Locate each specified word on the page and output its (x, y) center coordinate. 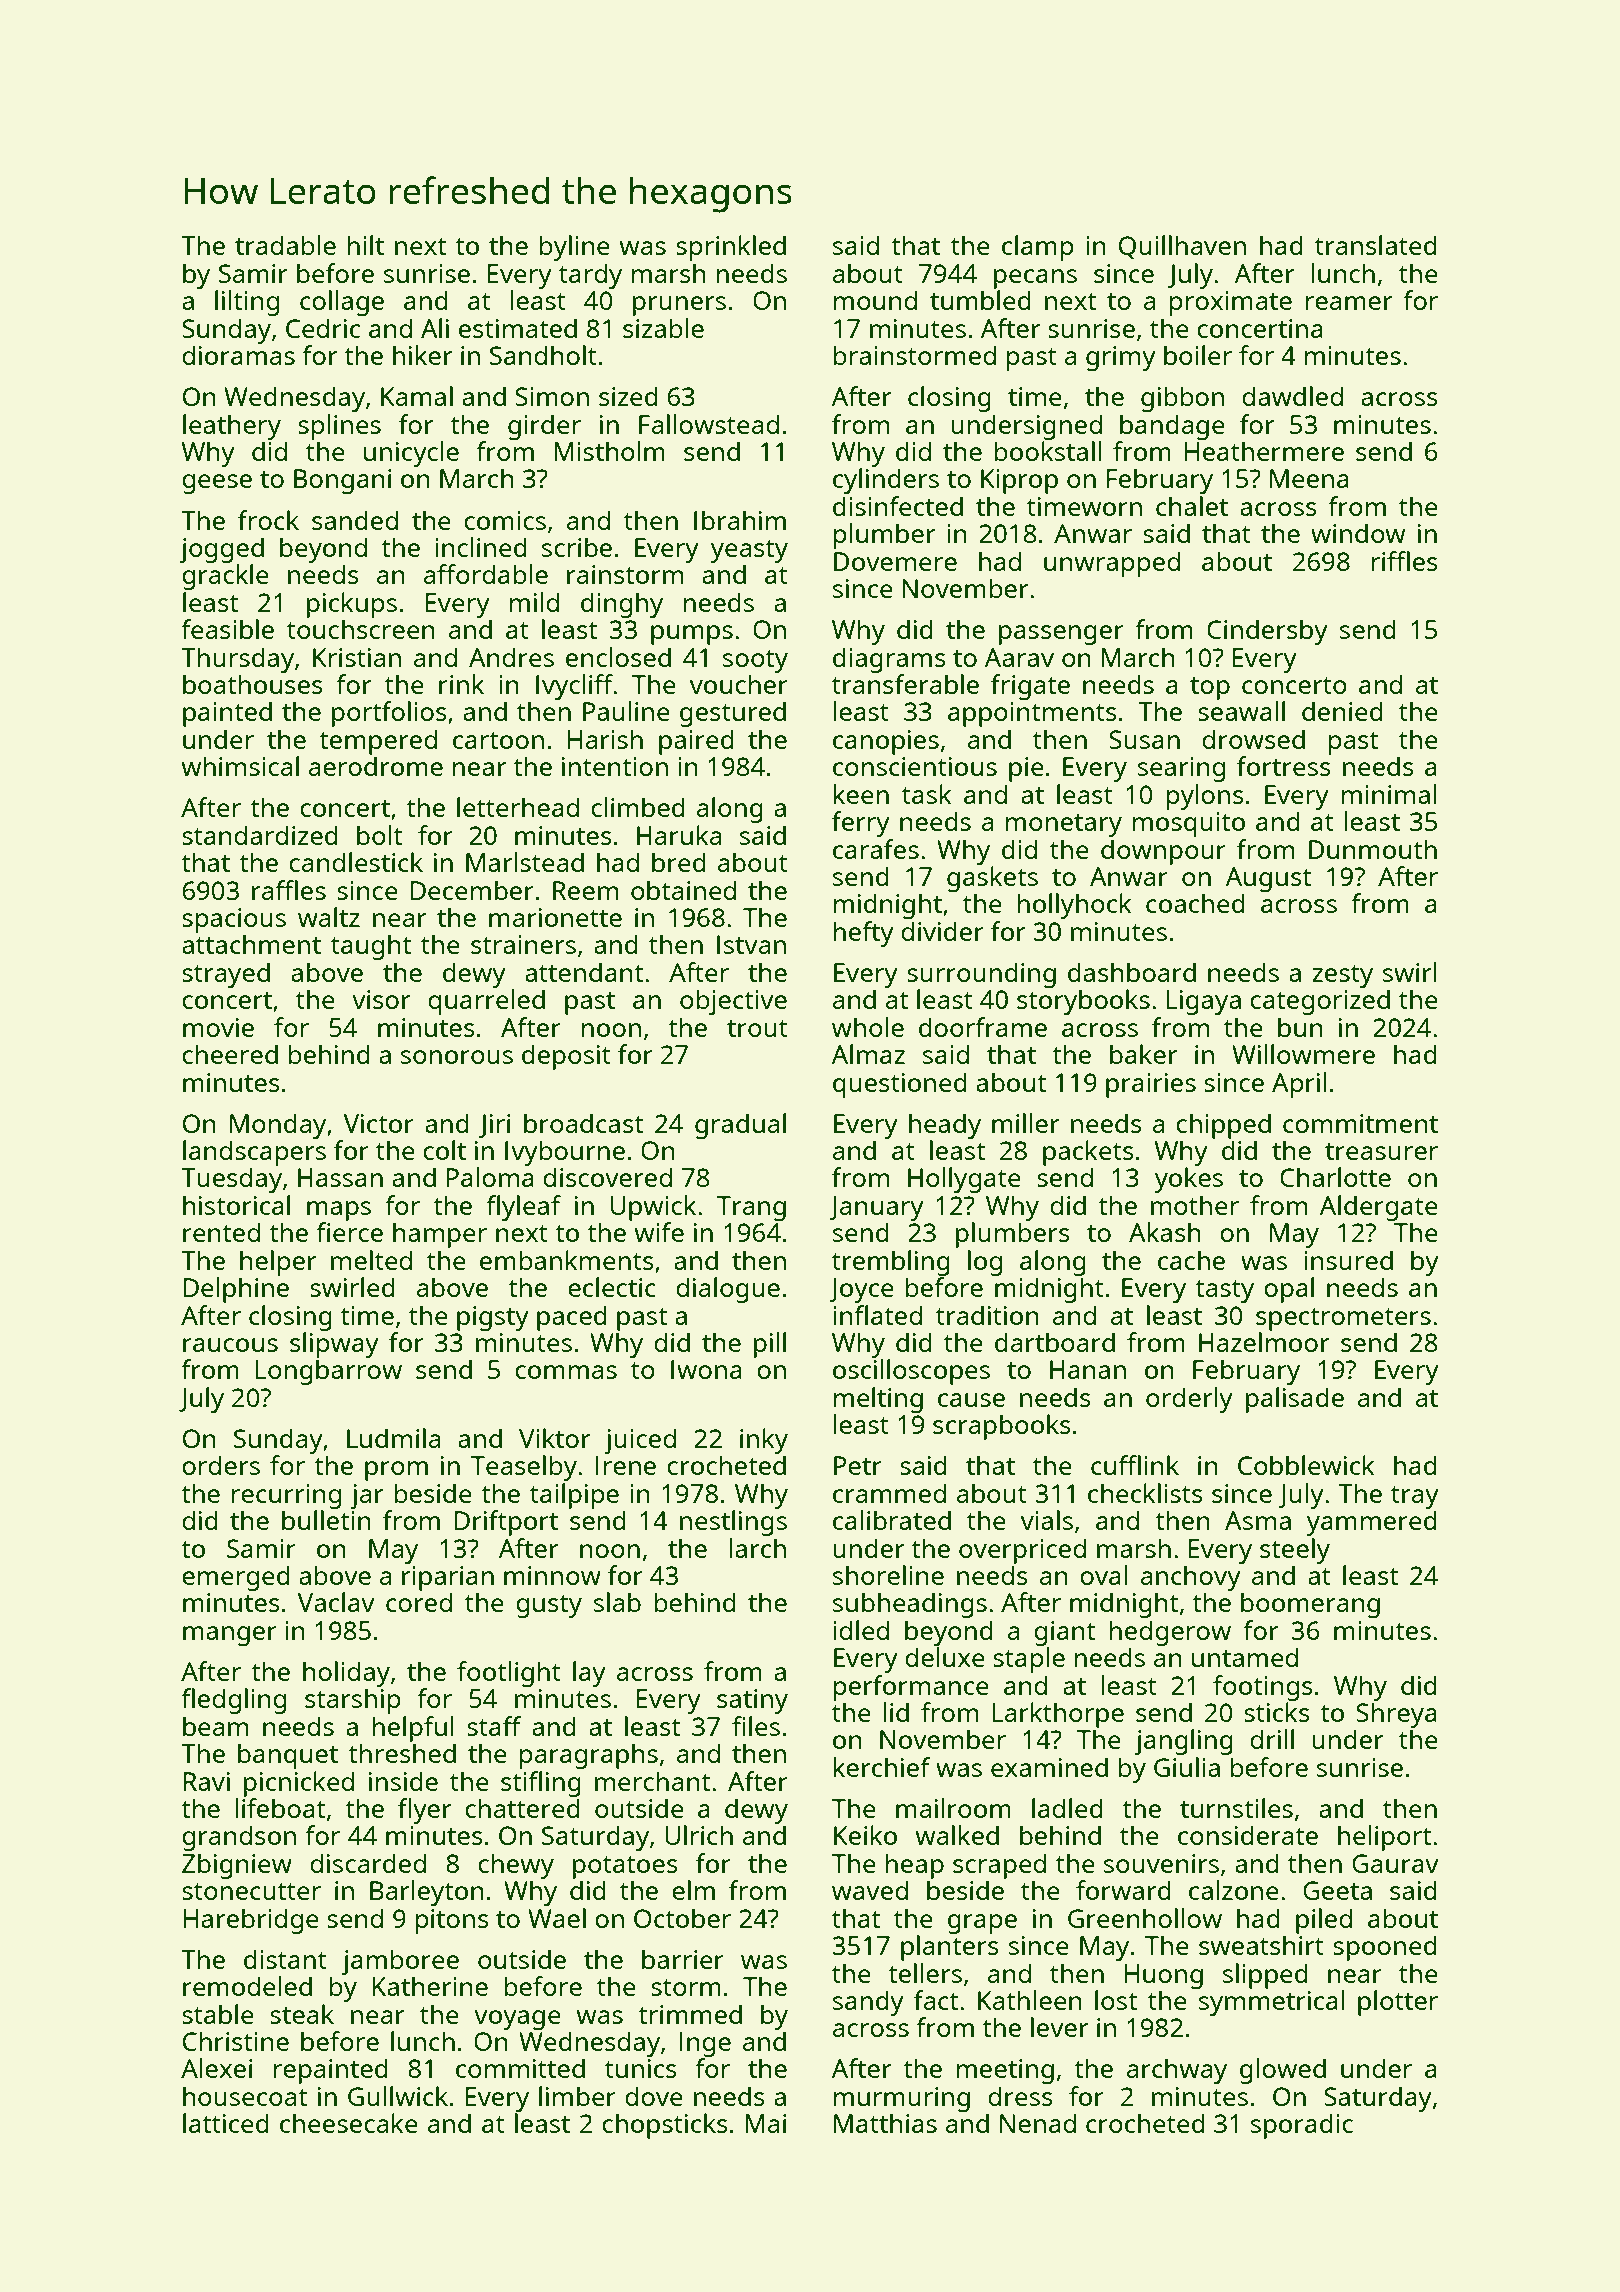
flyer (424, 1811)
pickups (352, 605)
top (1210, 688)
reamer (1349, 303)
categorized (1320, 1002)
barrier (683, 1959)
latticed (226, 2123)
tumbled (980, 300)
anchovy (1191, 1578)
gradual (740, 1126)
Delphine (236, 1290)
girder (544, 427)
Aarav (1019, 657)
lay (589, 1674)
